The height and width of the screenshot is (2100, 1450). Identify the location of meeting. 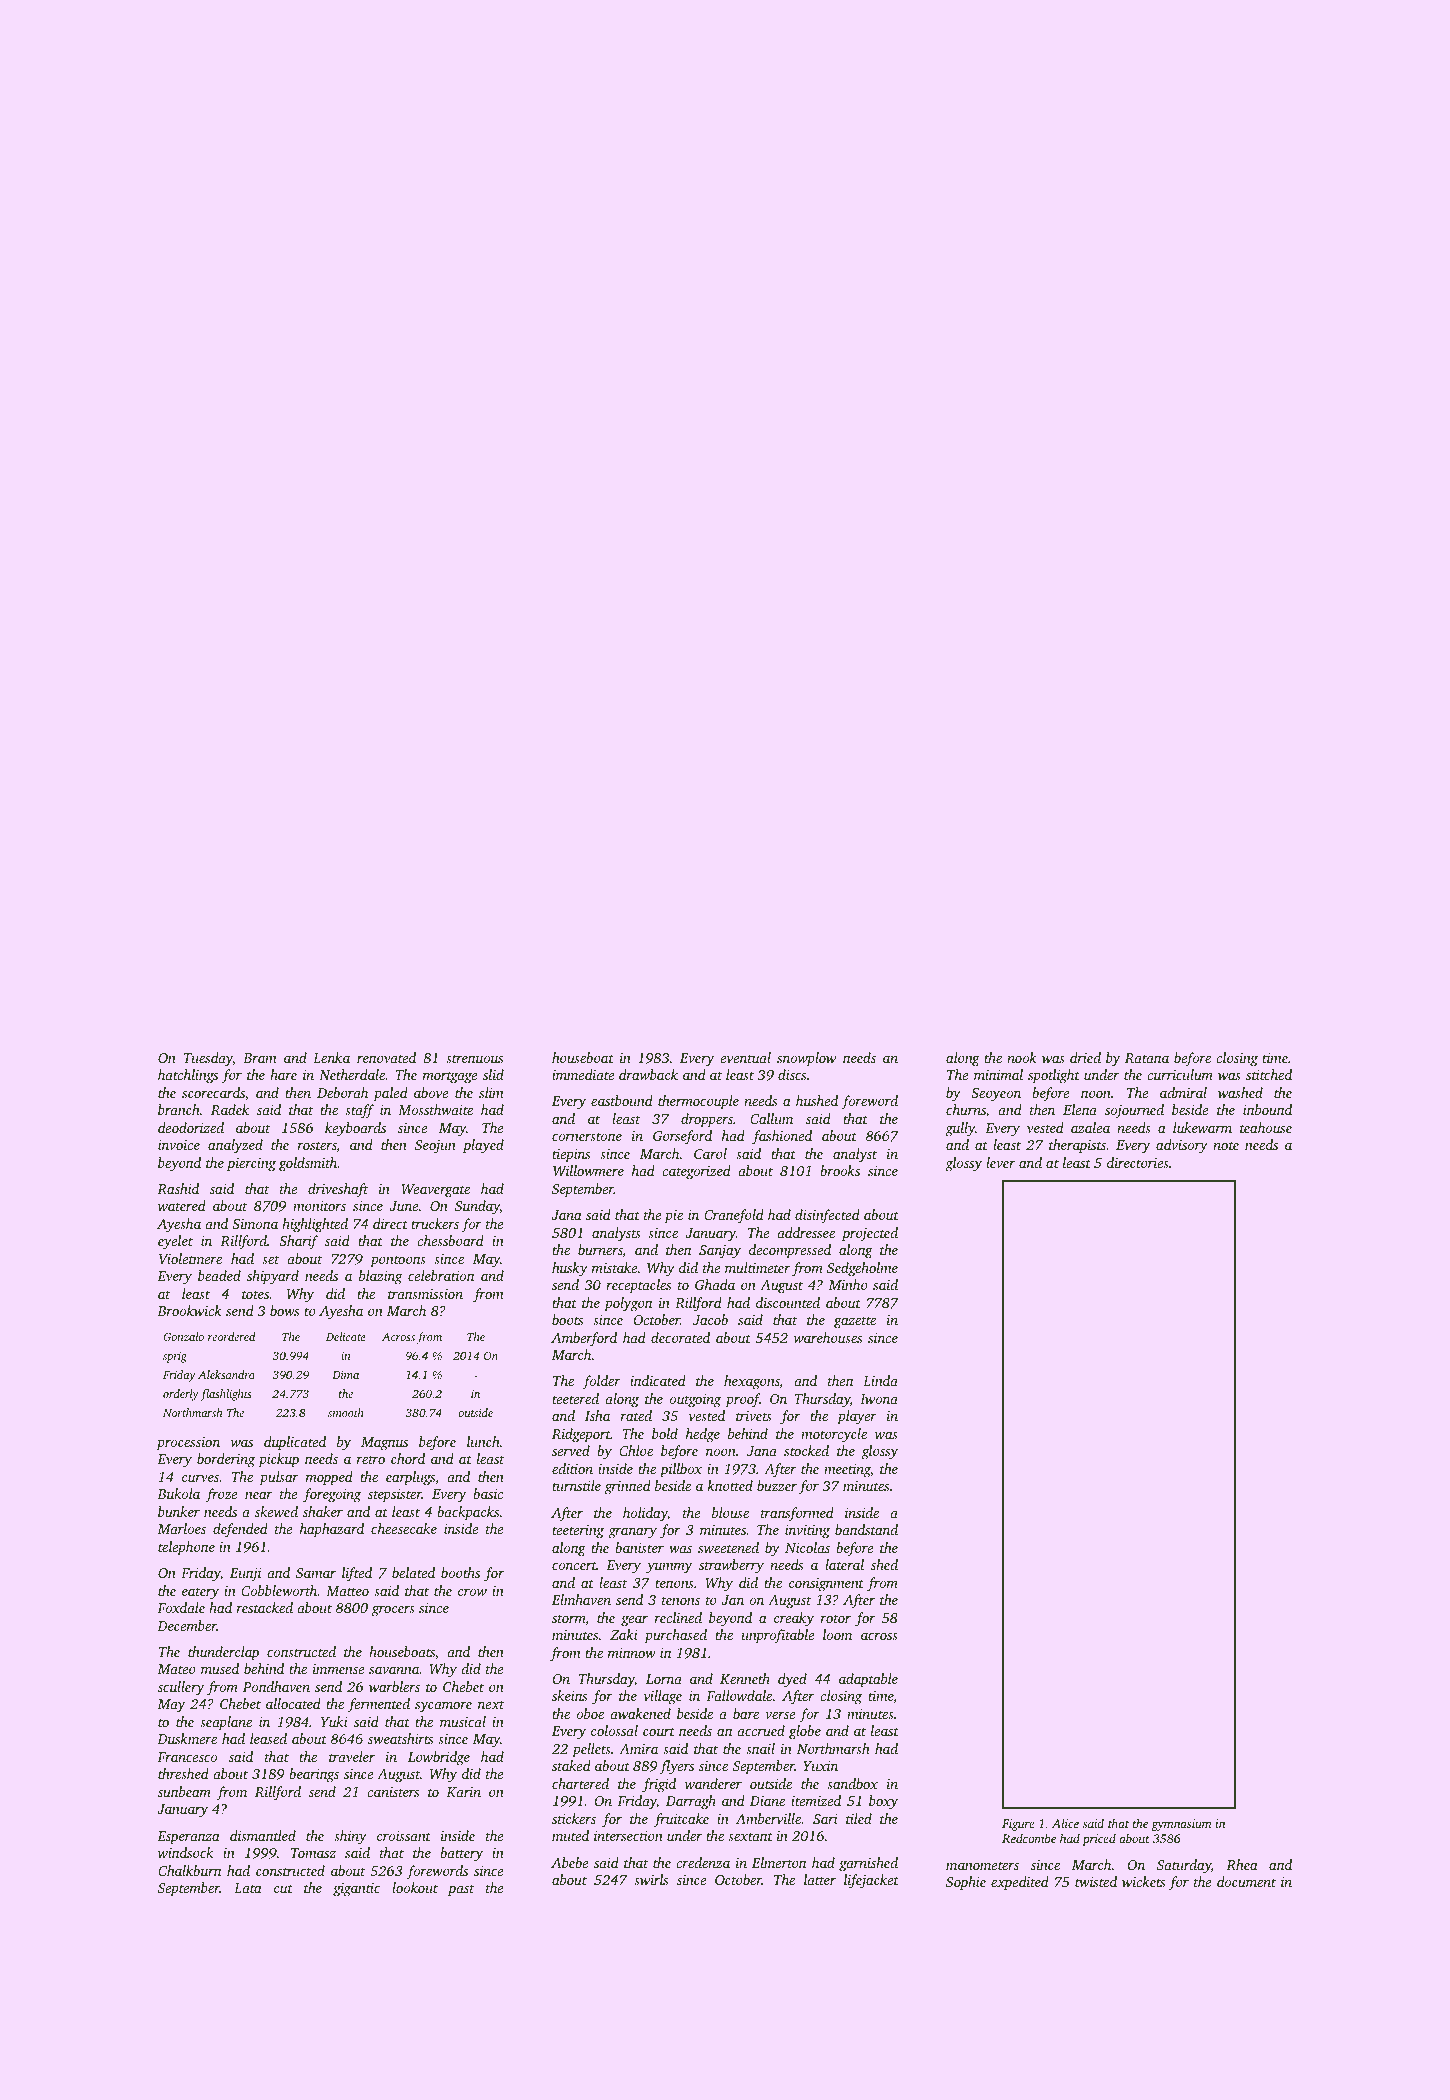
(847, 1471).
